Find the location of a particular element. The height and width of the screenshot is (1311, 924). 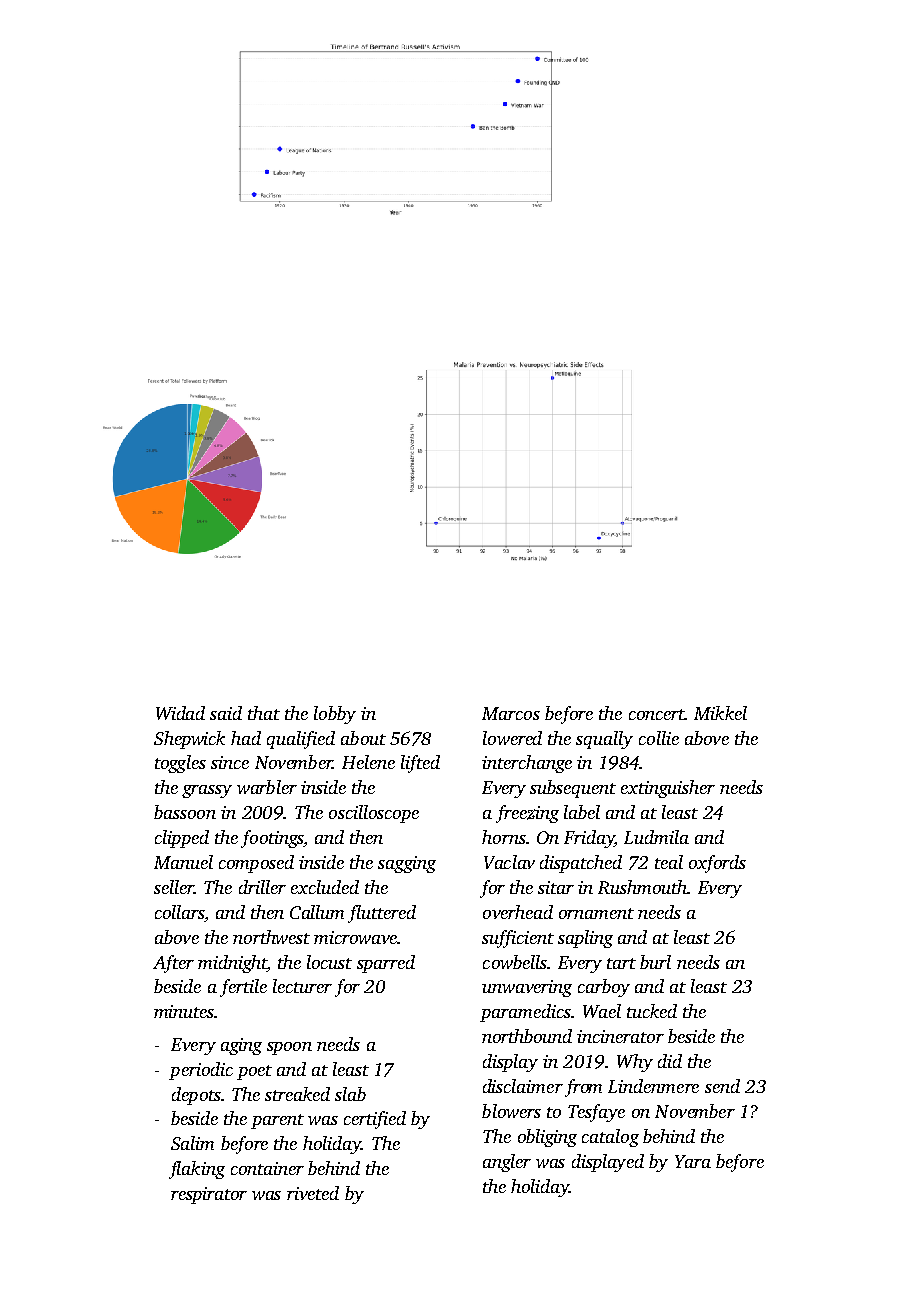

angler is located at coordinates (507, 1163).
